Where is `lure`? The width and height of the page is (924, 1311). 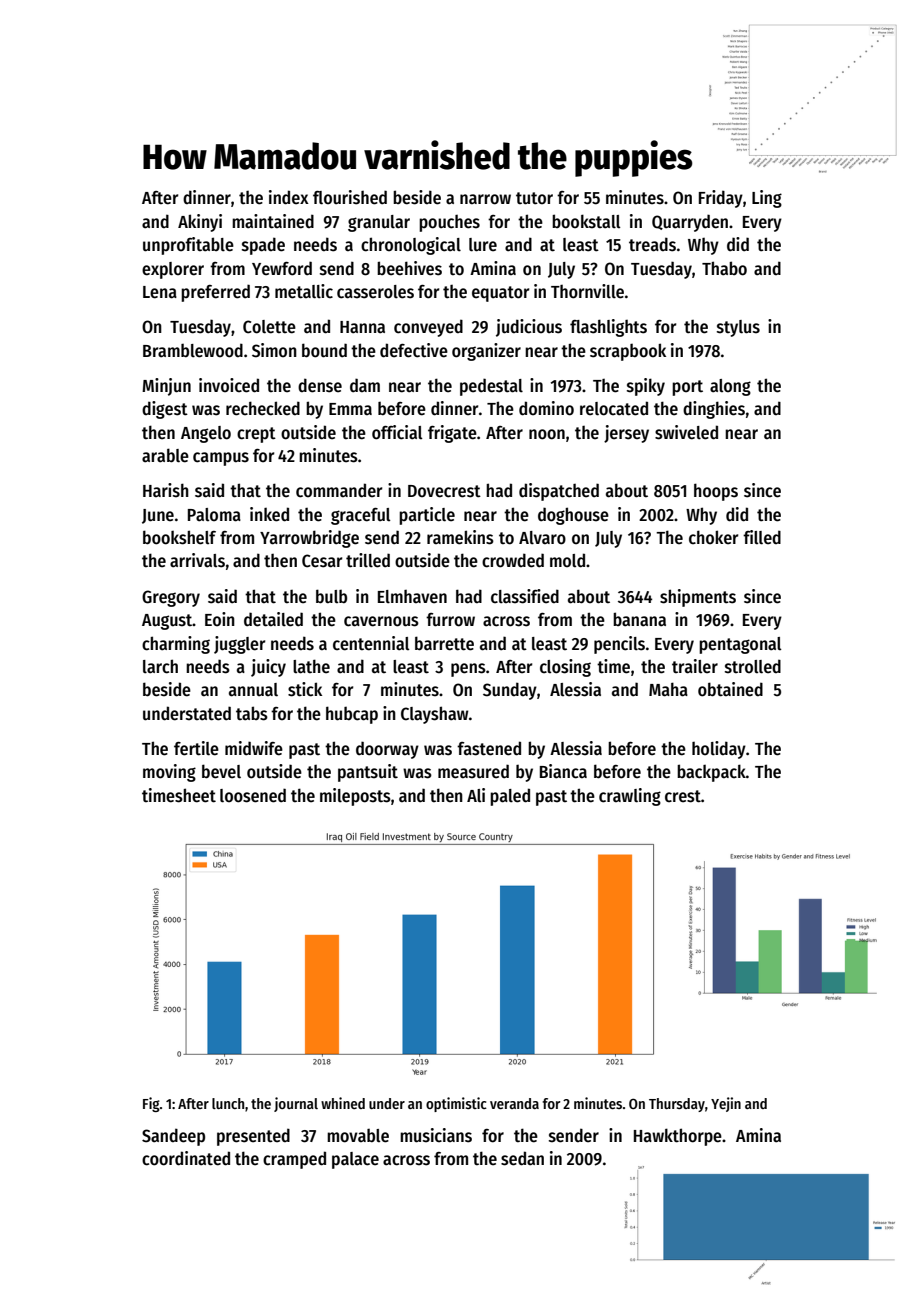
lure is located at coordinates (483, 245).
